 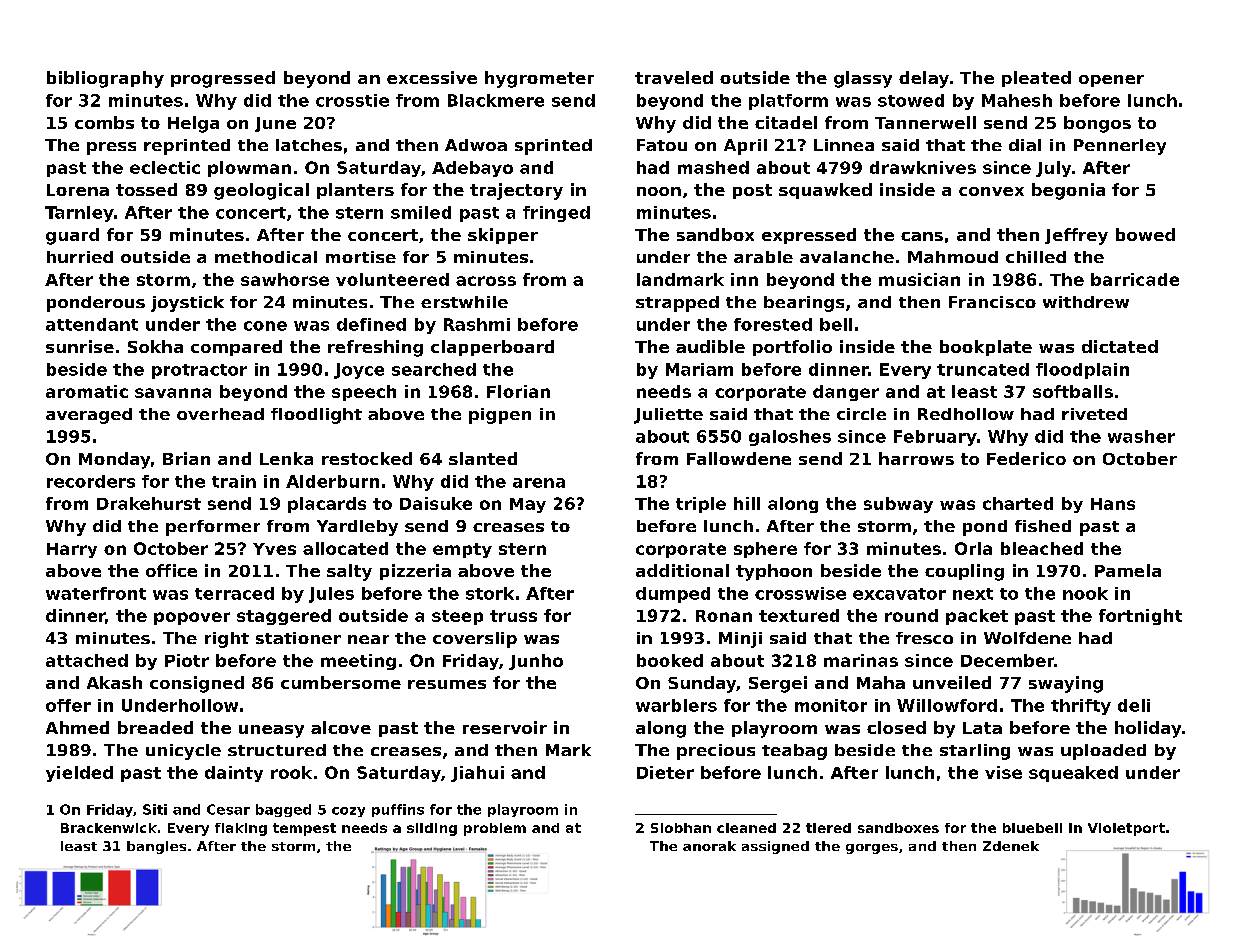 What do you see at coordinates (844, 145) in the screenshot?
I see `Linnea` at bounding box center [844, 145].
